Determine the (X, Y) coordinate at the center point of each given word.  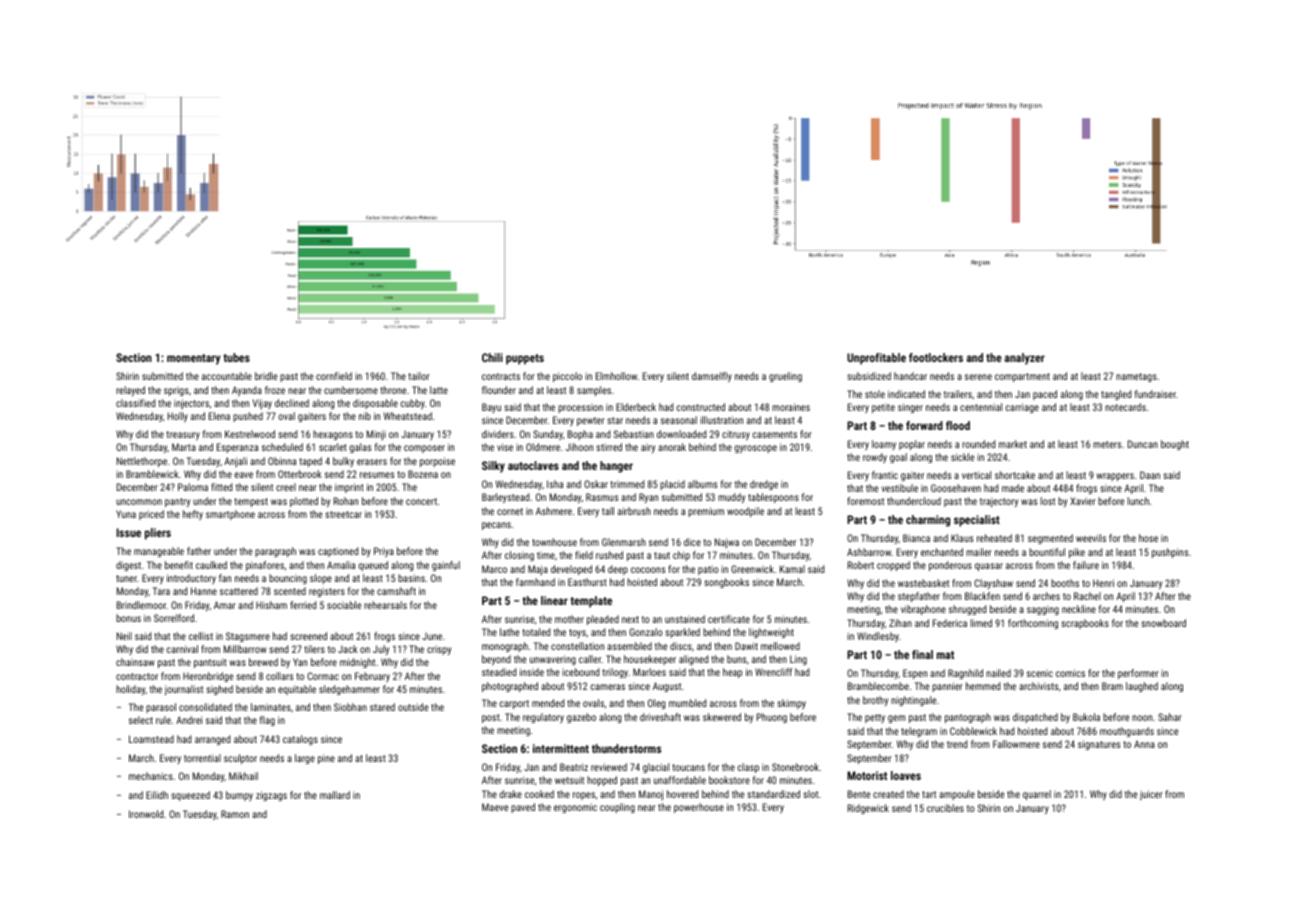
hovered (682, 794)
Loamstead (151, 739)
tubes (236, 357)
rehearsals (385, 605)
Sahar (1170, 717)
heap (732, 673)
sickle (962, 457)
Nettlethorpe (142, 462)
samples (594, 391)
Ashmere (554, 511)
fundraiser (1155, 394)
